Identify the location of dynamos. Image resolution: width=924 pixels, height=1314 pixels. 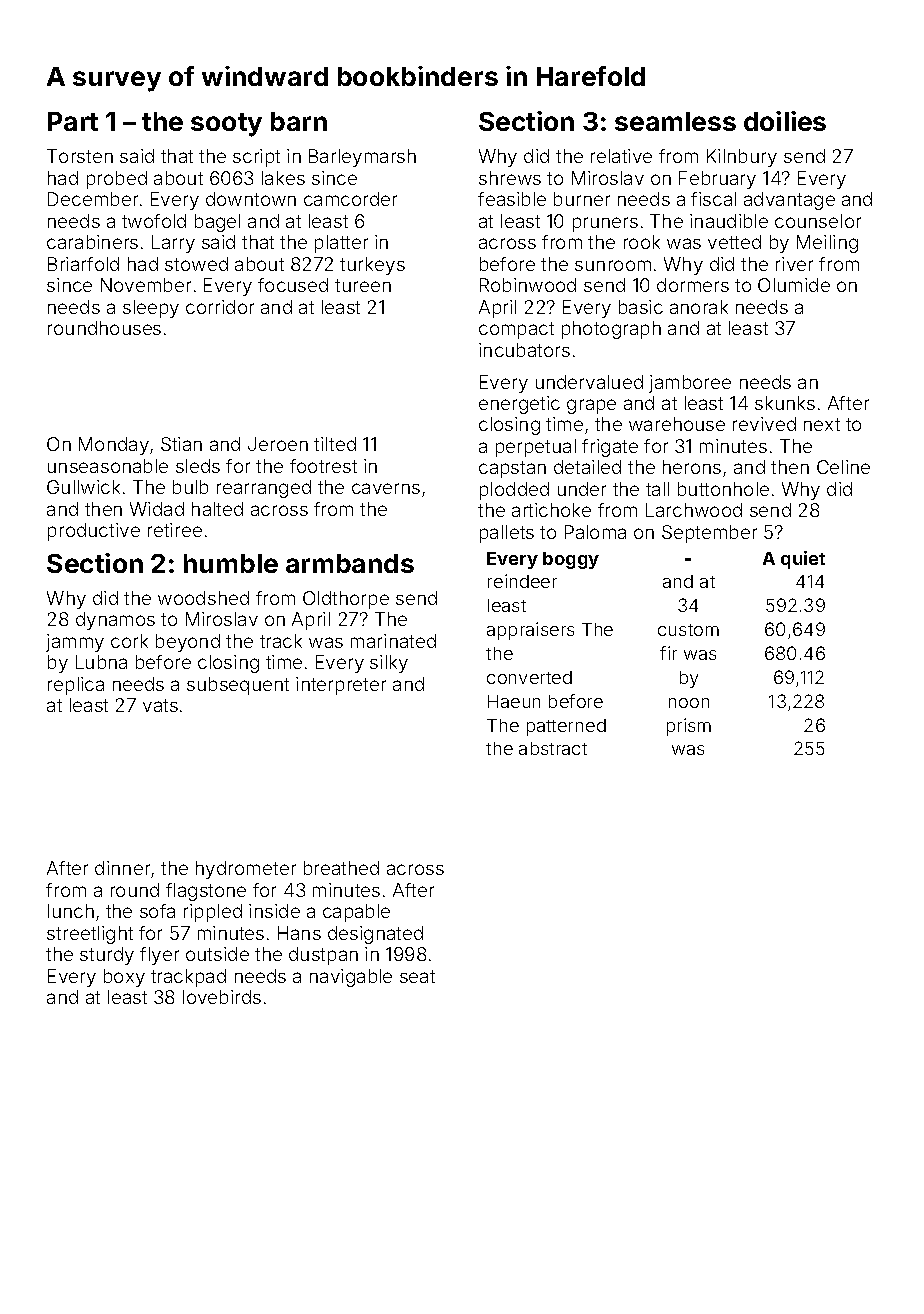
(115, 621).
